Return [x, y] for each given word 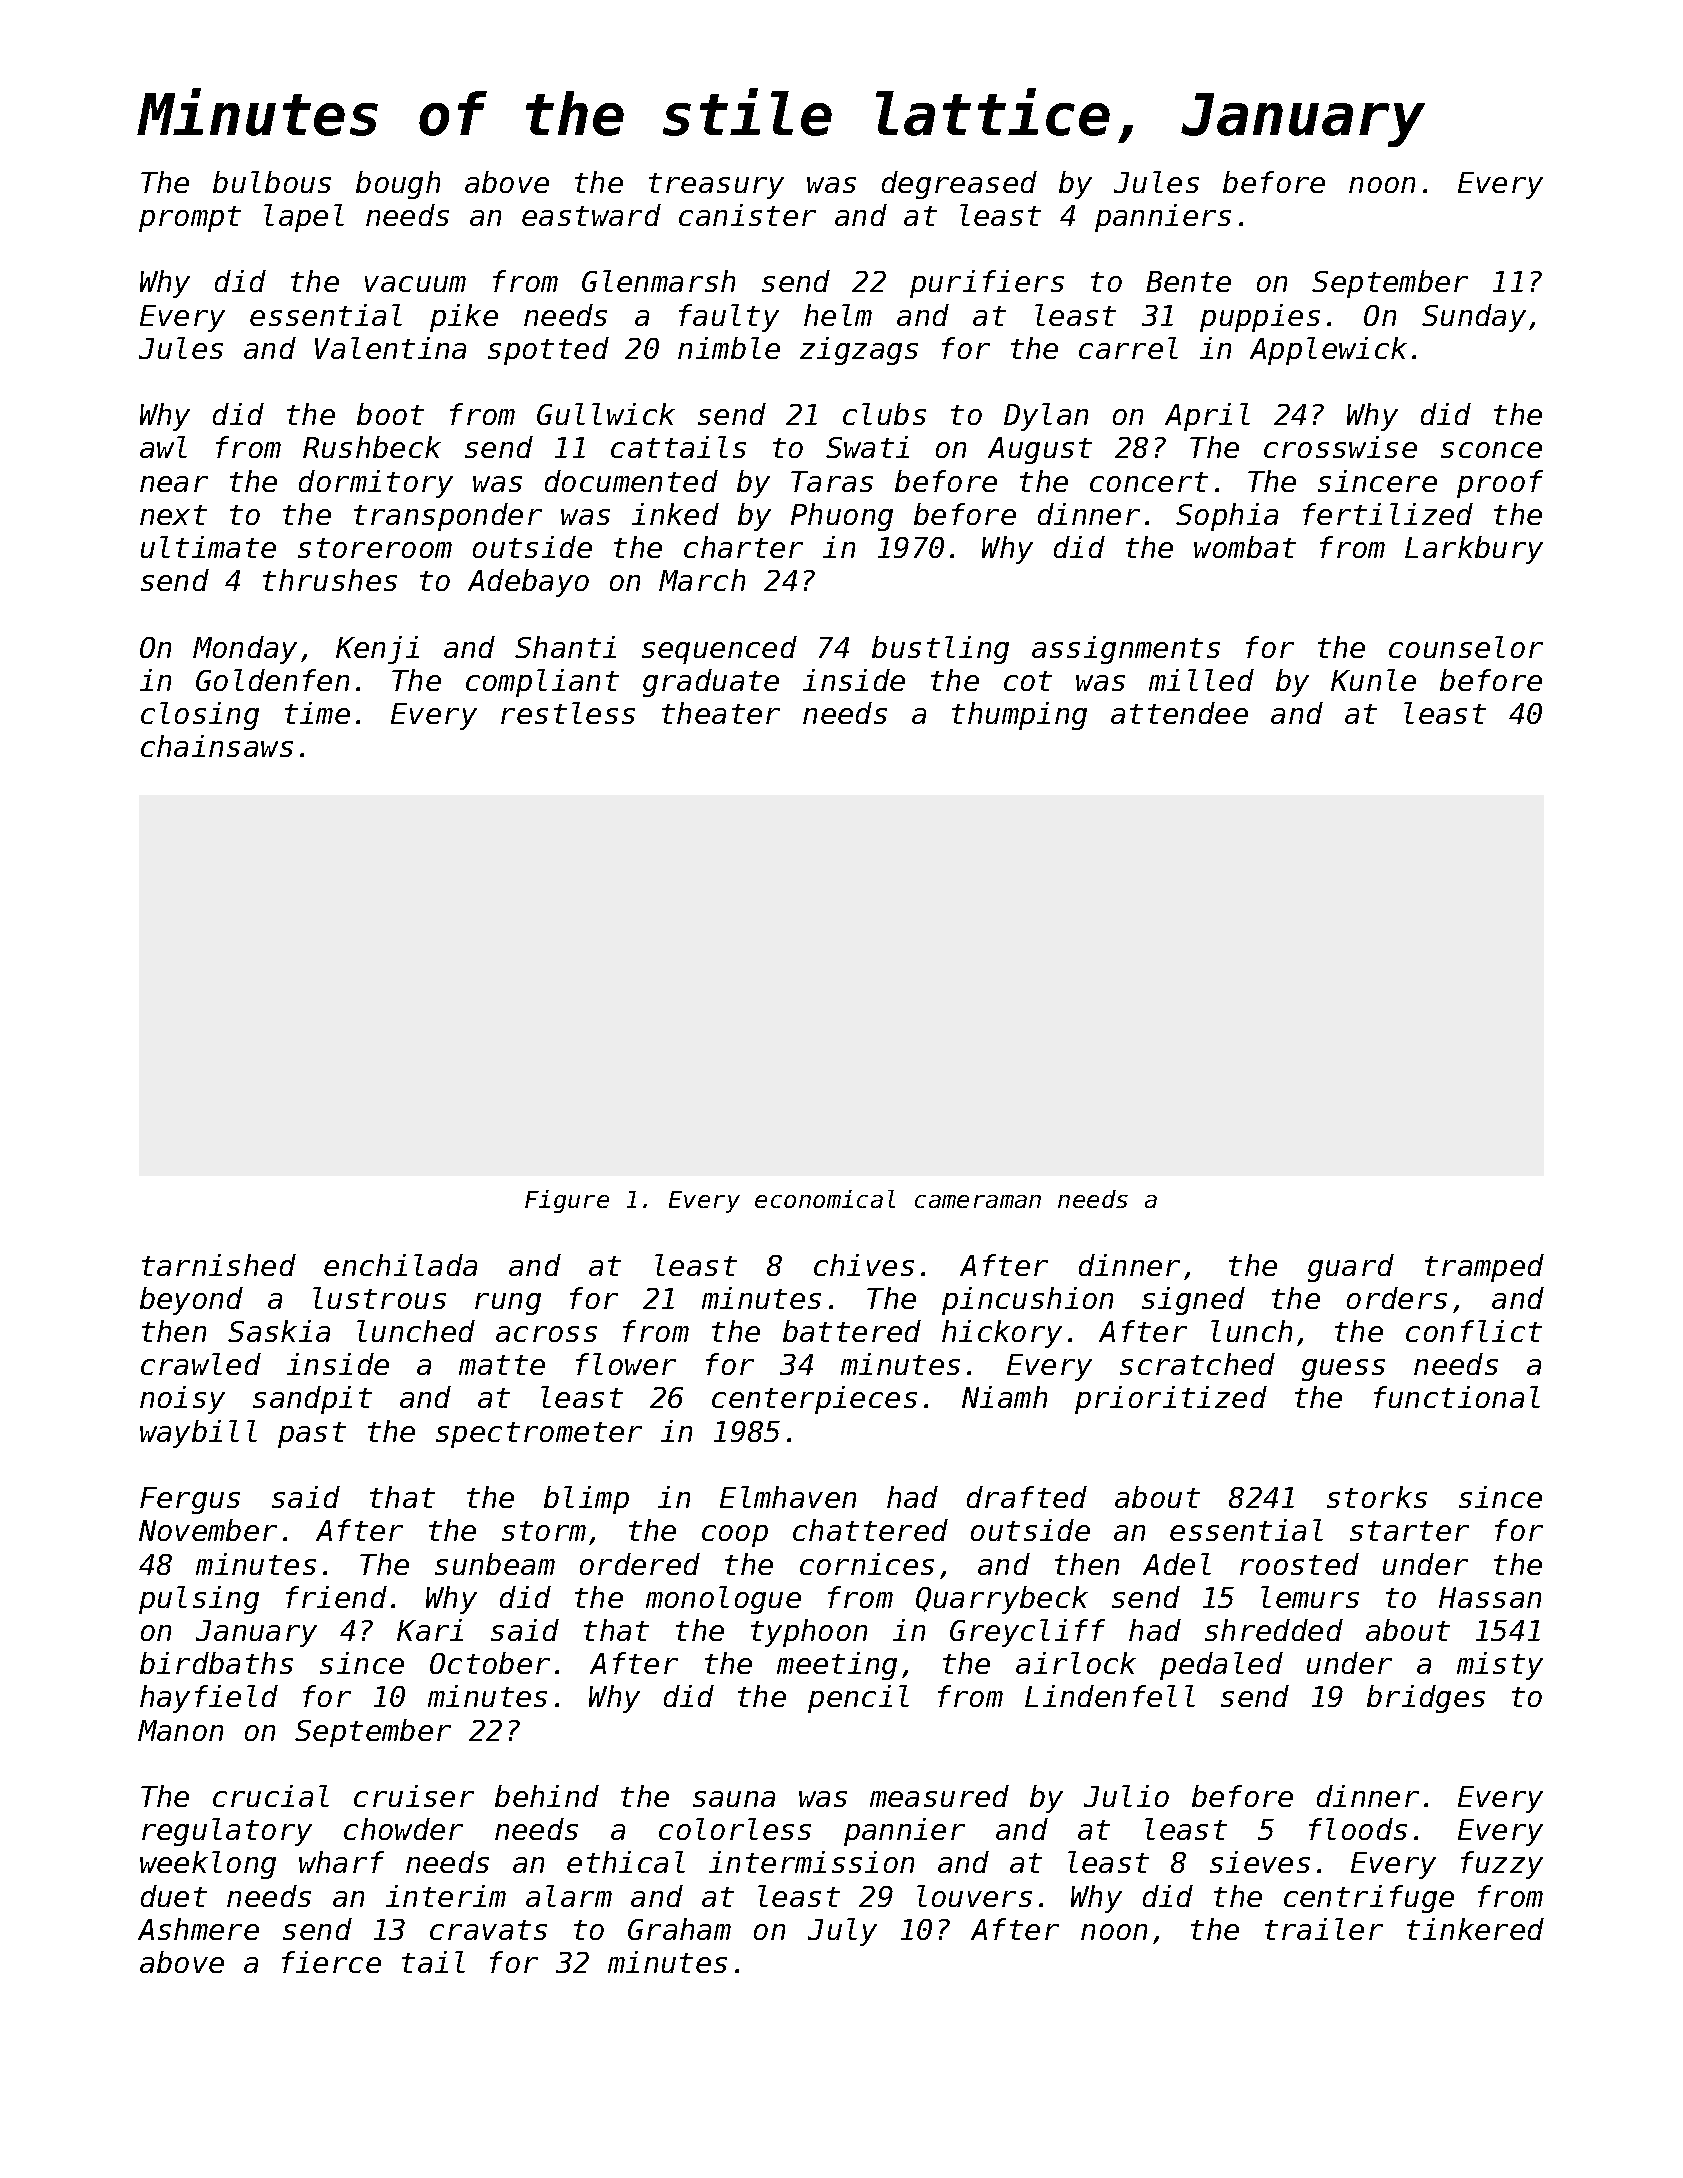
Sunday [1474, 318]
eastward [591, 215]
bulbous [272, 182]
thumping [1019, 716]
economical [825, 1199]
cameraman [978, 1201]
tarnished [219, 1265]
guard [1351, 1268]
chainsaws [217, 746]
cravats [488, 1930]
